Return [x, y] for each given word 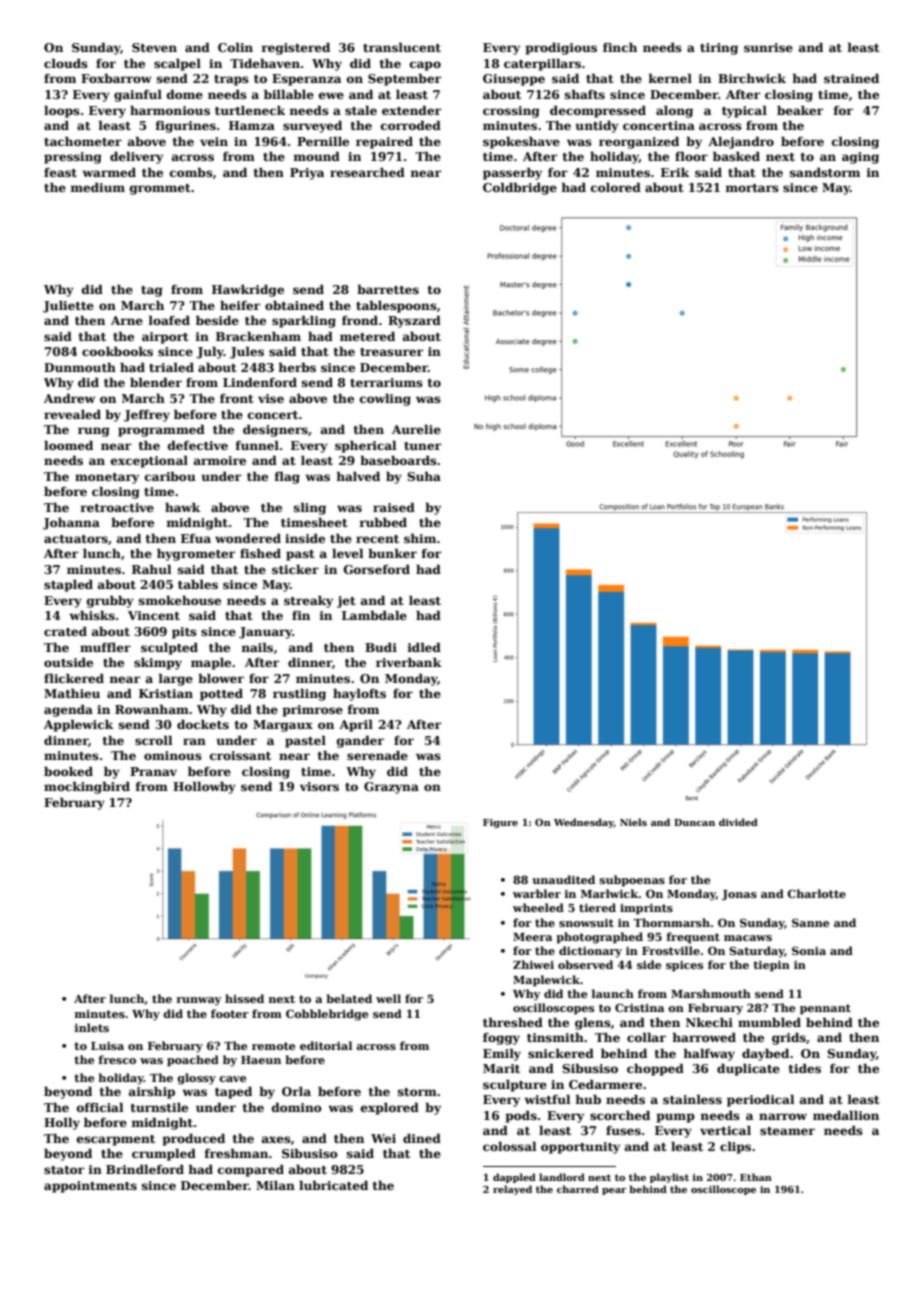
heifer [240, 305]
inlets [91, 1027]
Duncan [694, 822]
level [348, 553]
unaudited [563, 879]
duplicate [748, 1069]
